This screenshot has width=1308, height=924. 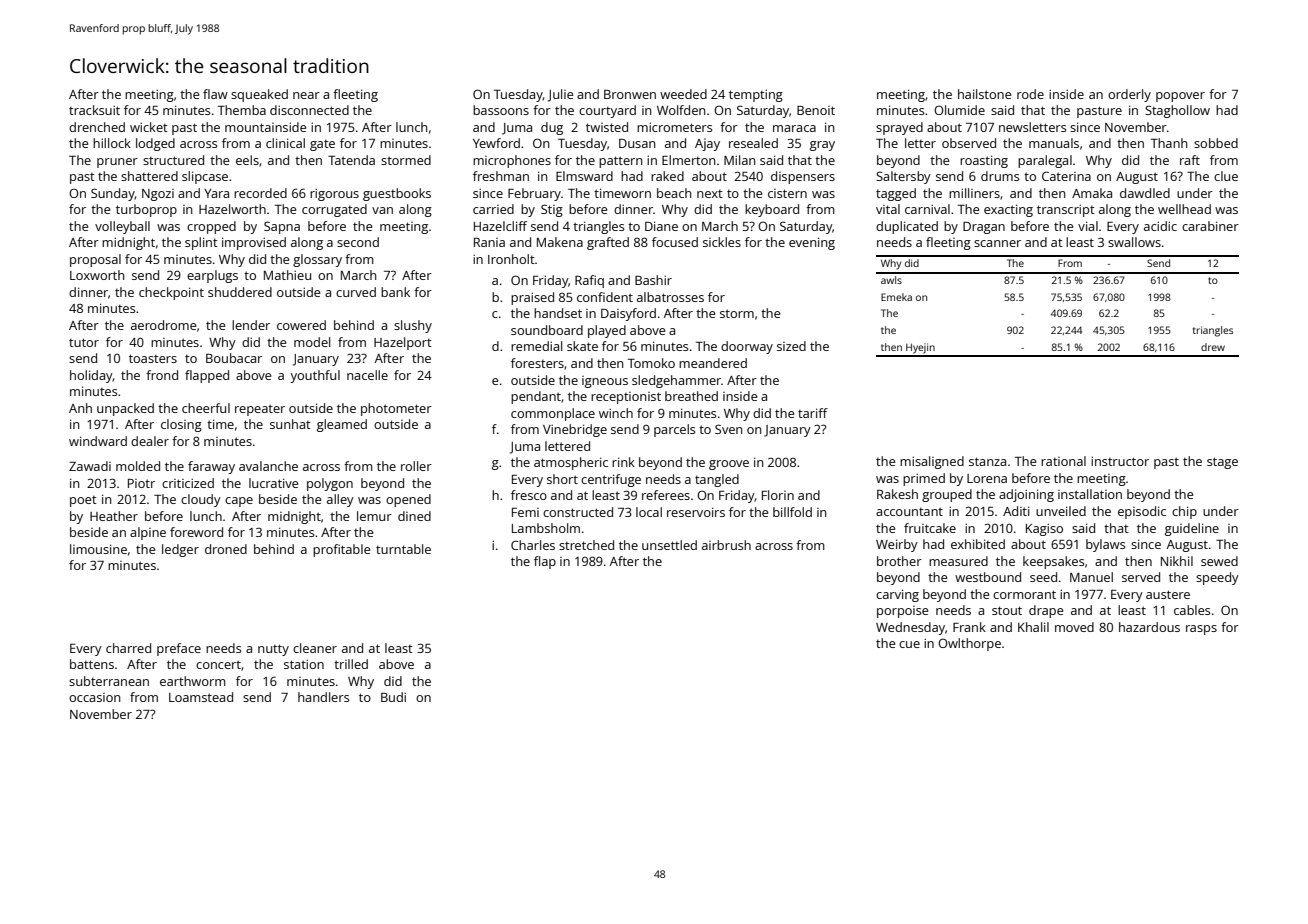 I want to click on installation, so click(x=1090, y=494).
